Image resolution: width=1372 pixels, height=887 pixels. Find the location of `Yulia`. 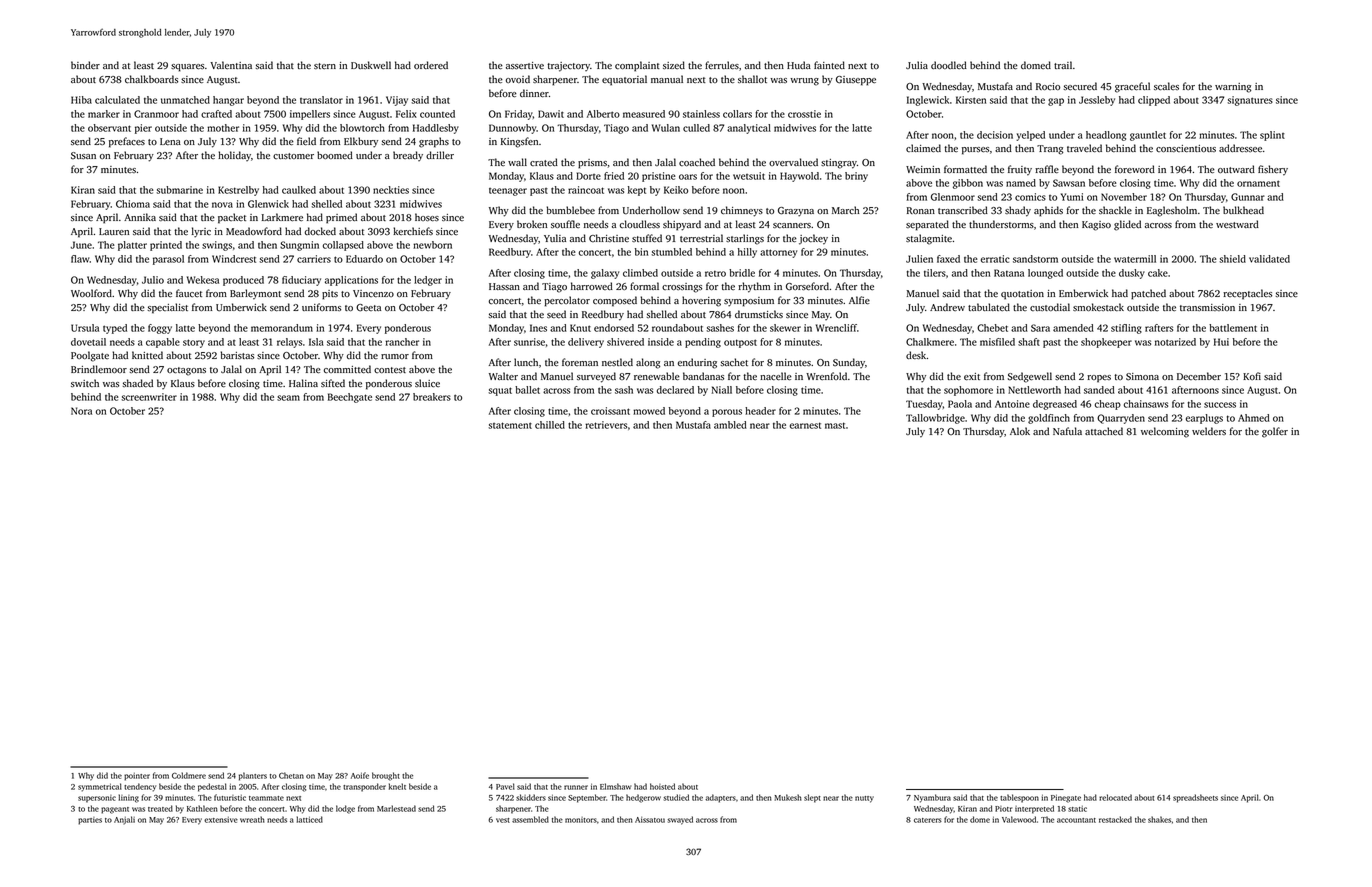

Yulia is located at coordinates (555, 238).
